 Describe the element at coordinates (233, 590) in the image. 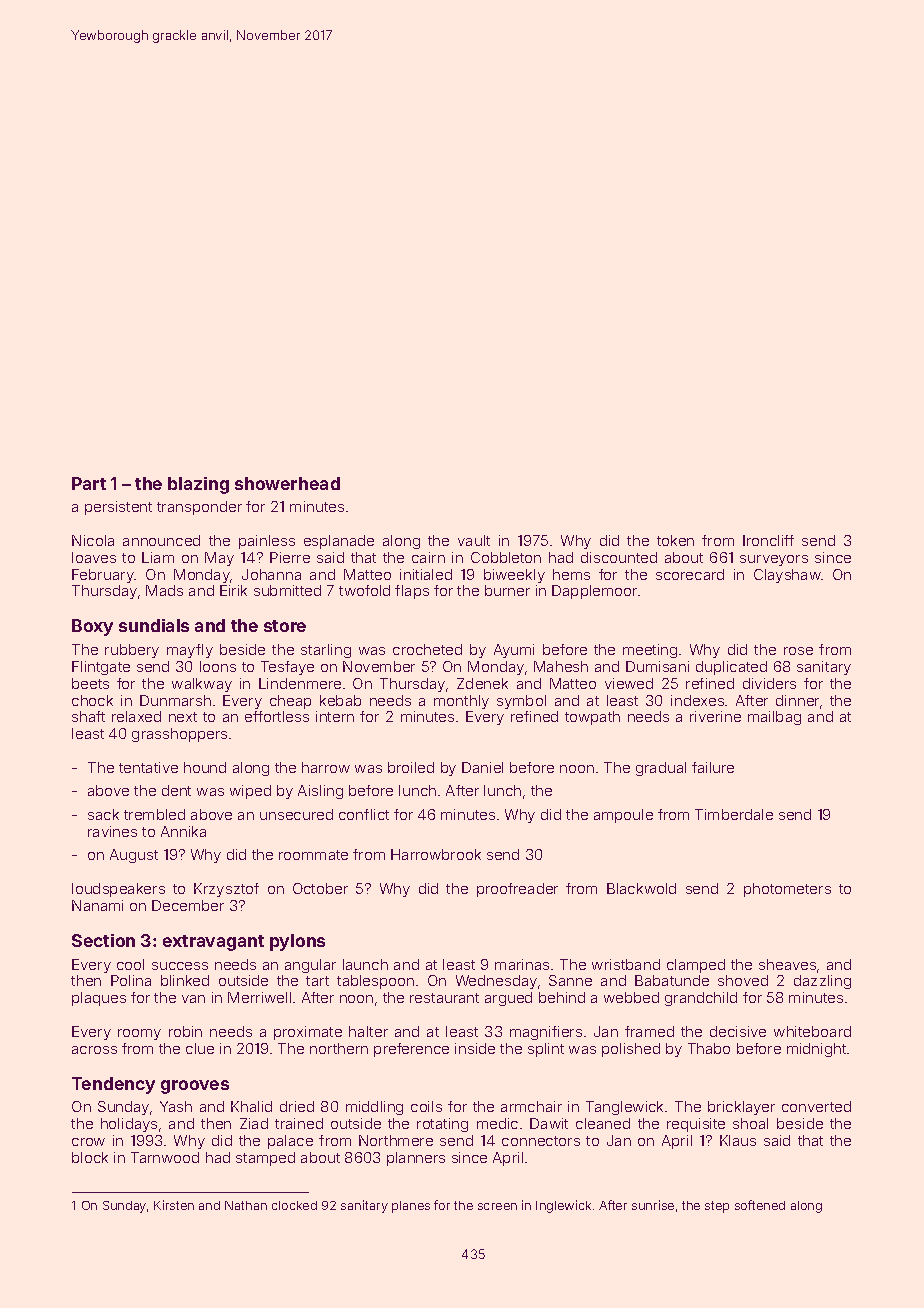

I see `Eirik` at that location.
